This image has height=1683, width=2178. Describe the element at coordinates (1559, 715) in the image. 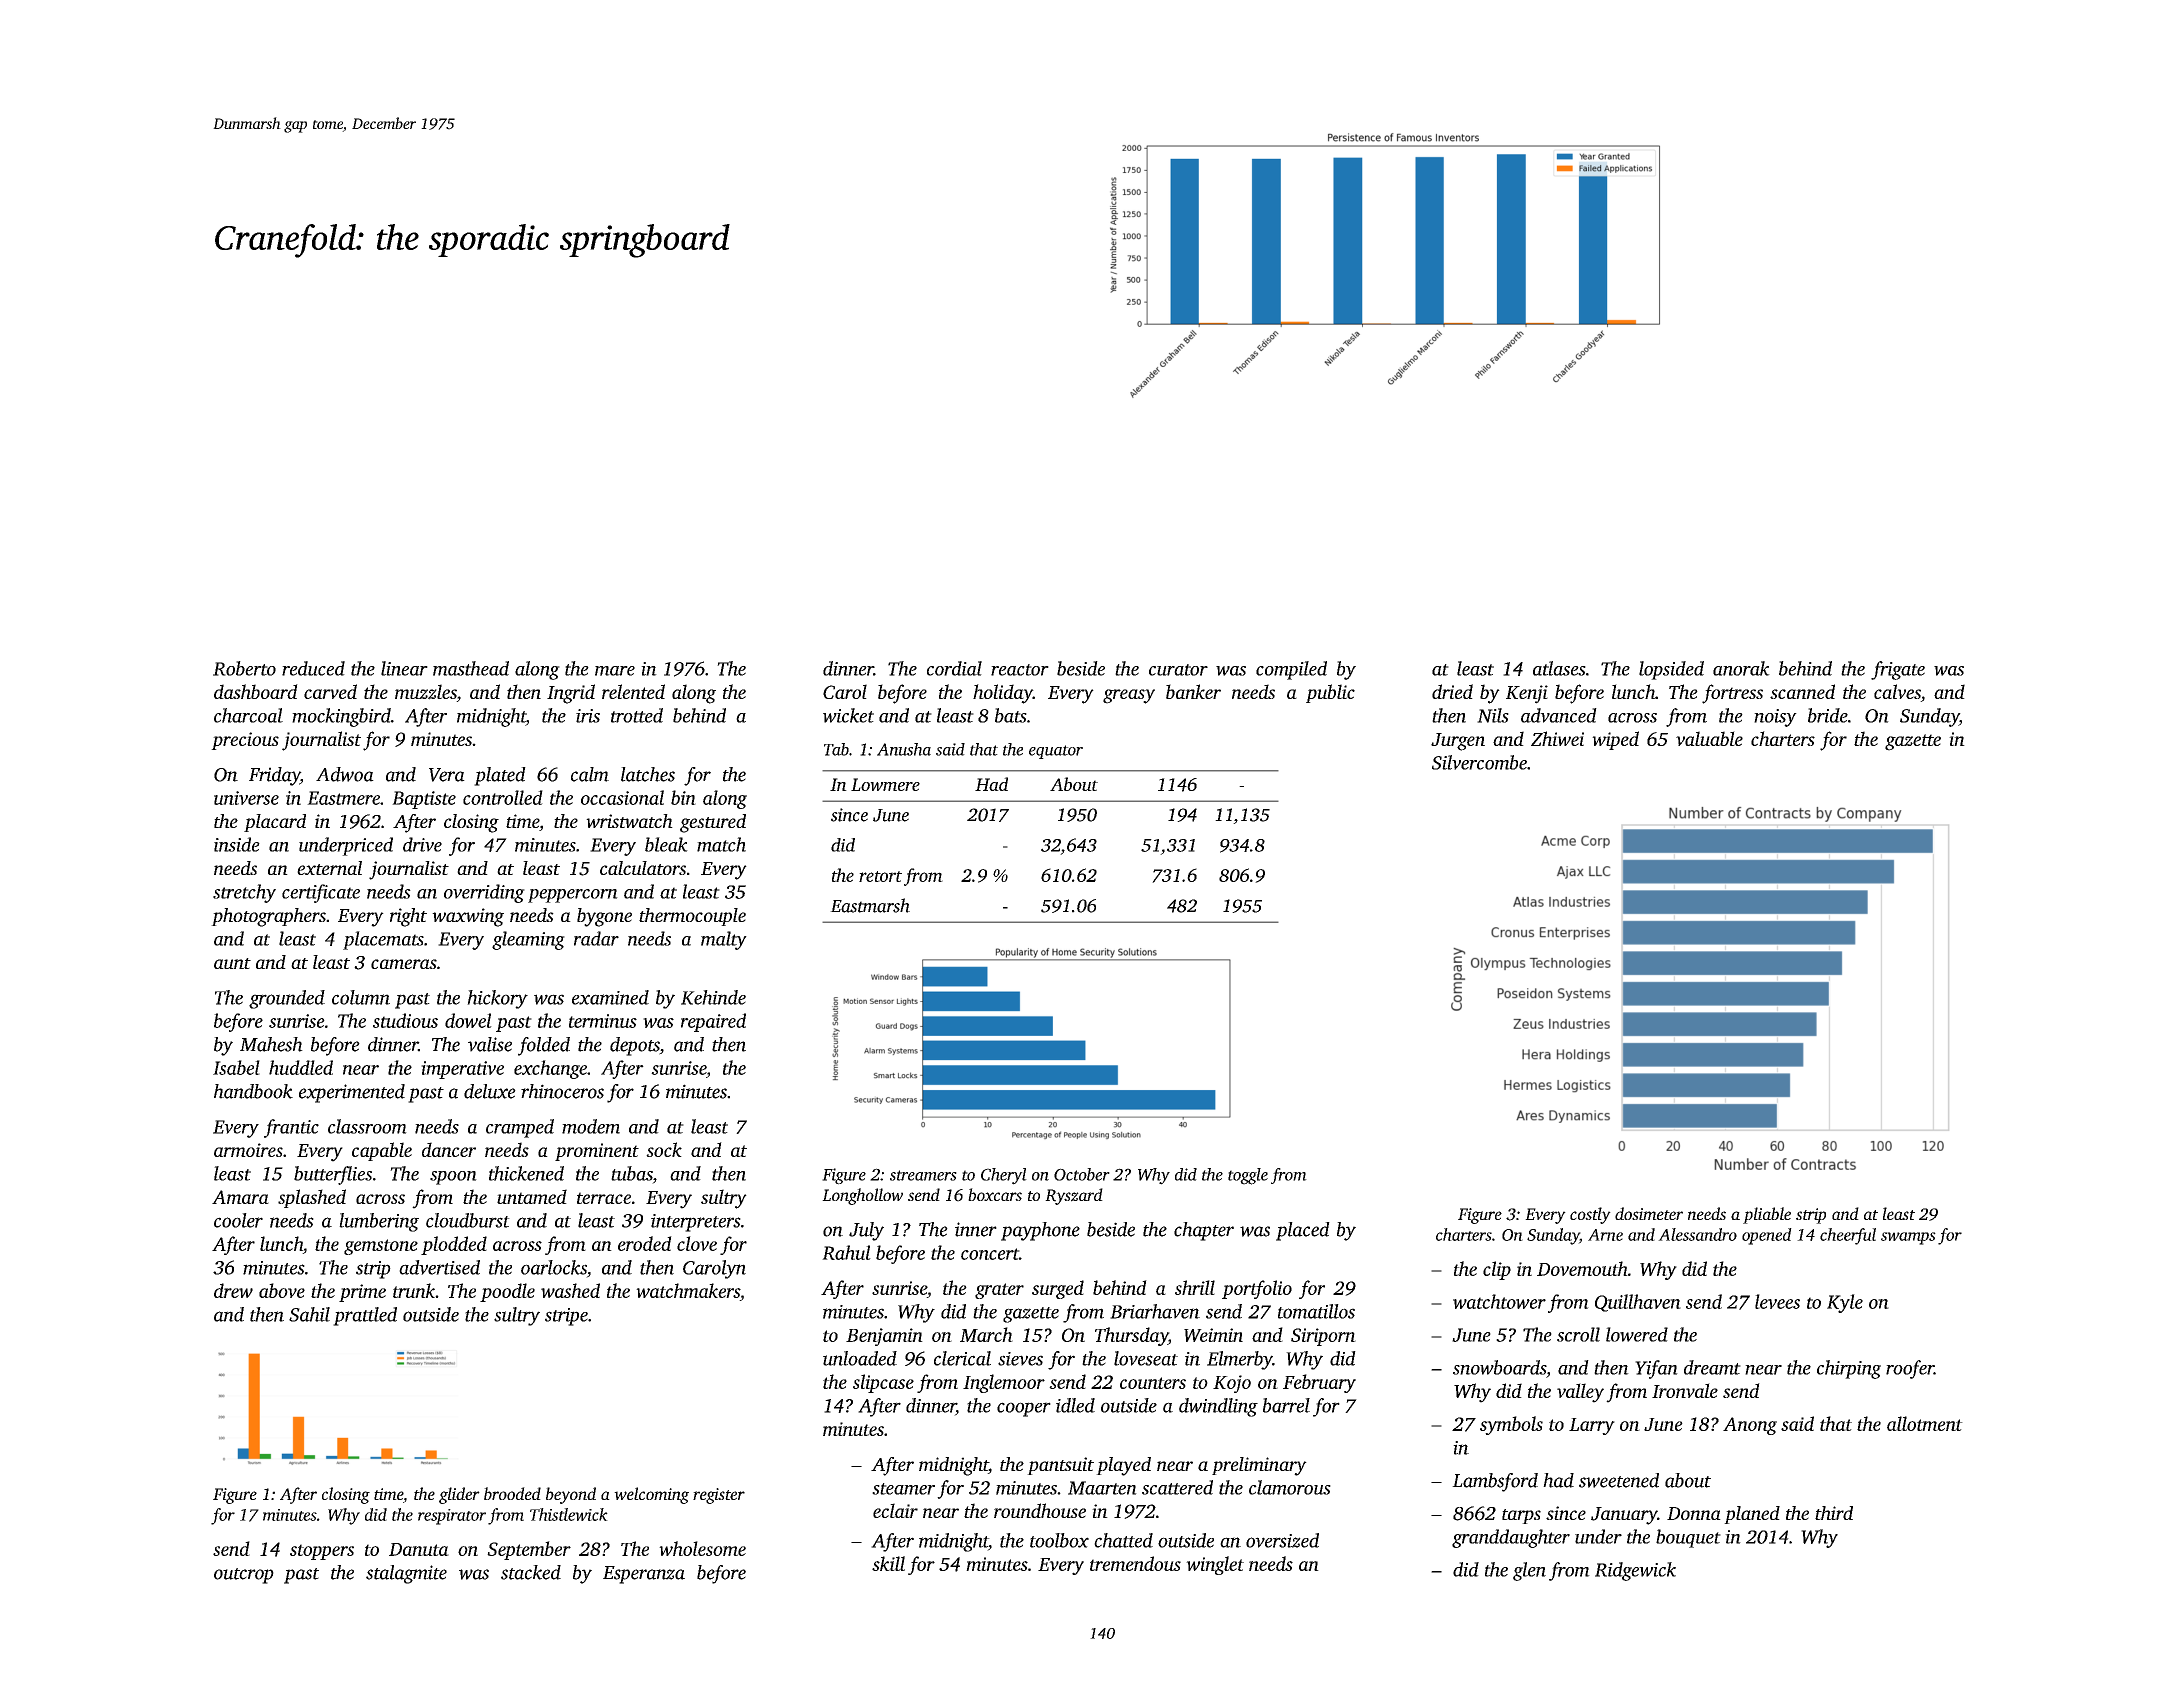

I see `advanced` at that location.
